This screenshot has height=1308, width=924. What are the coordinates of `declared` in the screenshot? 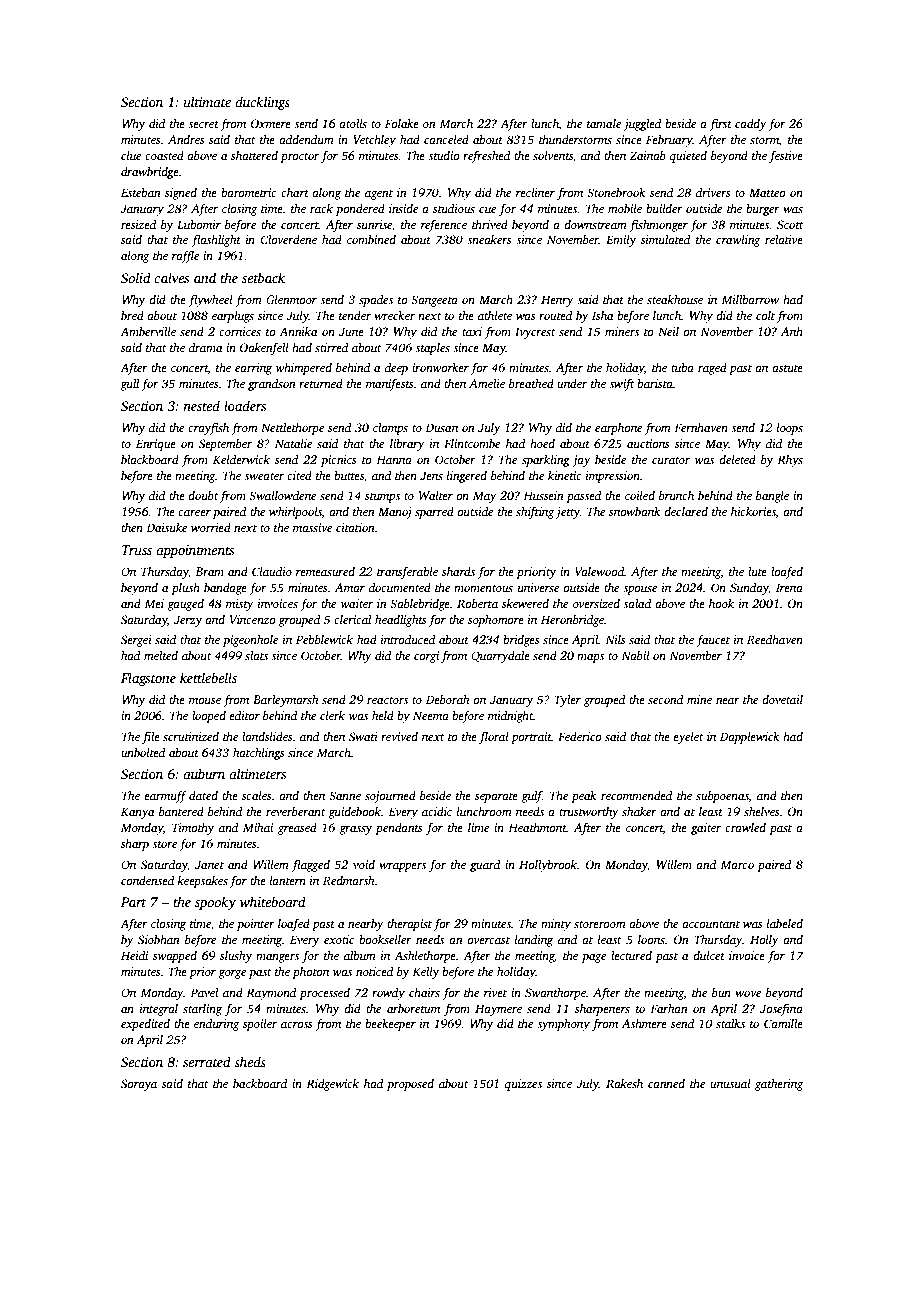 It's located at (686, 511).
